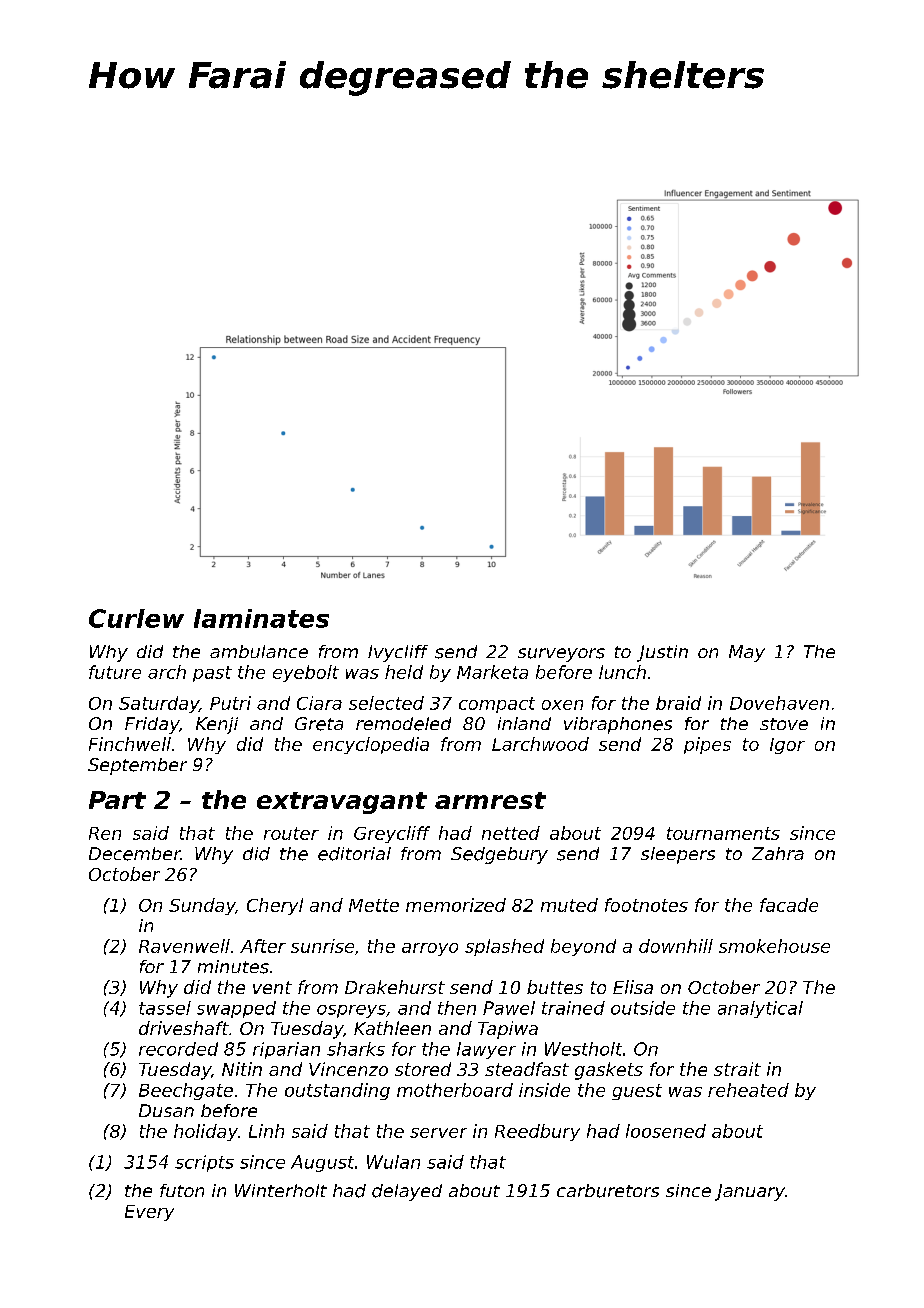 The height and width of the page is (1308, 924). Describe the element at coordinates (637, 1092) in the page. I see `guest` at that location.
